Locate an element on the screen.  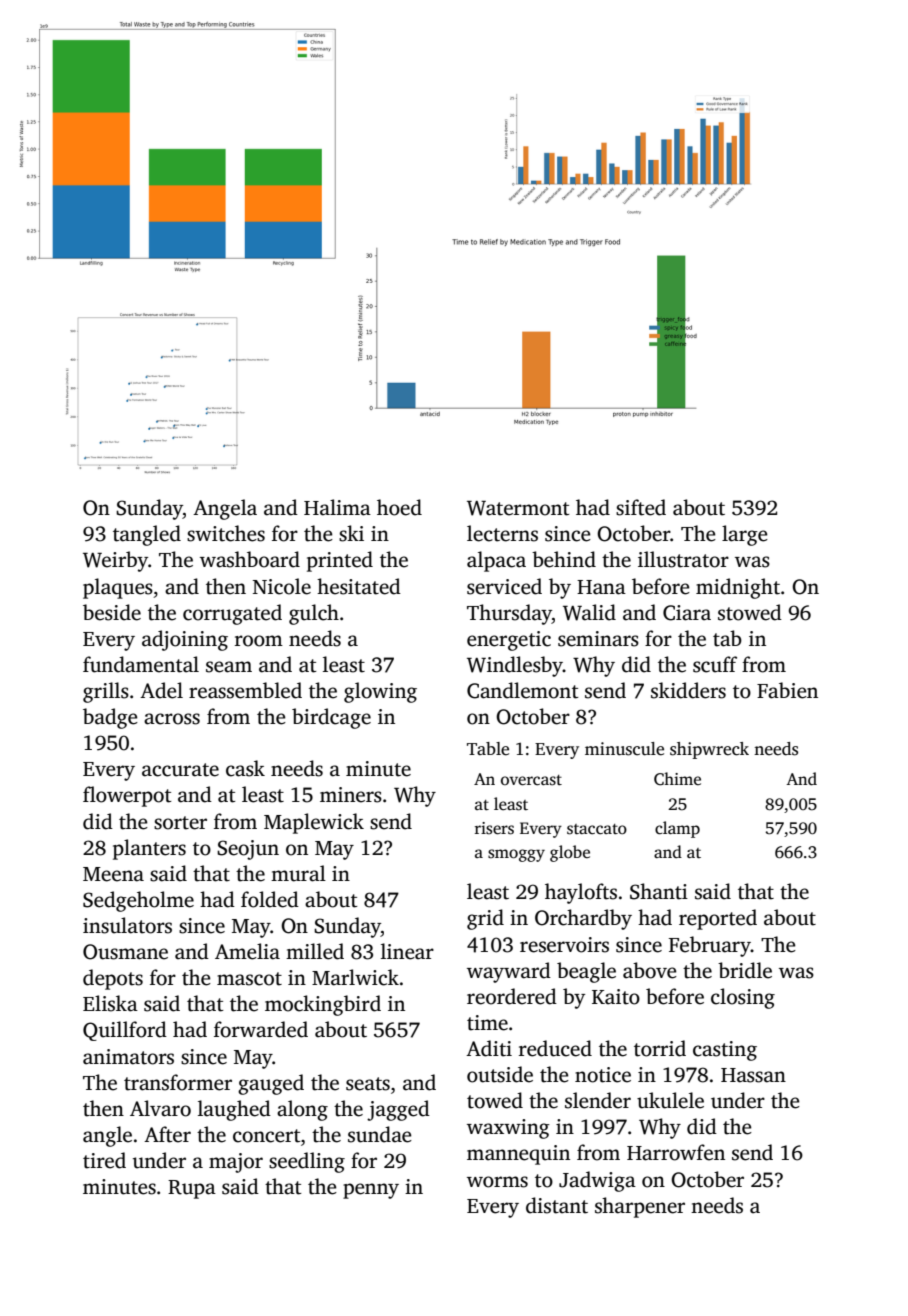
sorter is located at coordinates (180, 823).
